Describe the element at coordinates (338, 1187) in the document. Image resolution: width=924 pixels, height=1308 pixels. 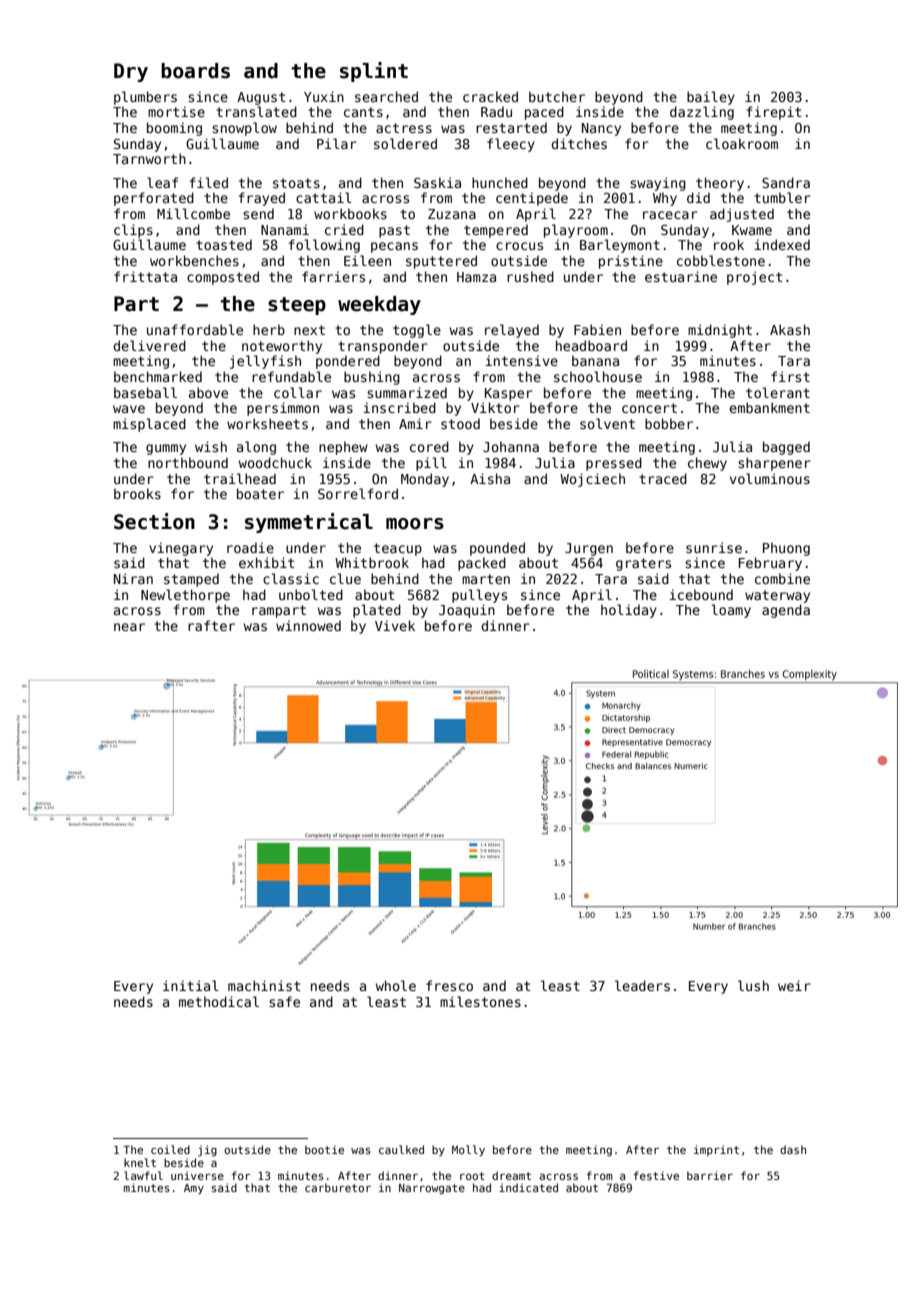
I see `carburetor` at that location.
